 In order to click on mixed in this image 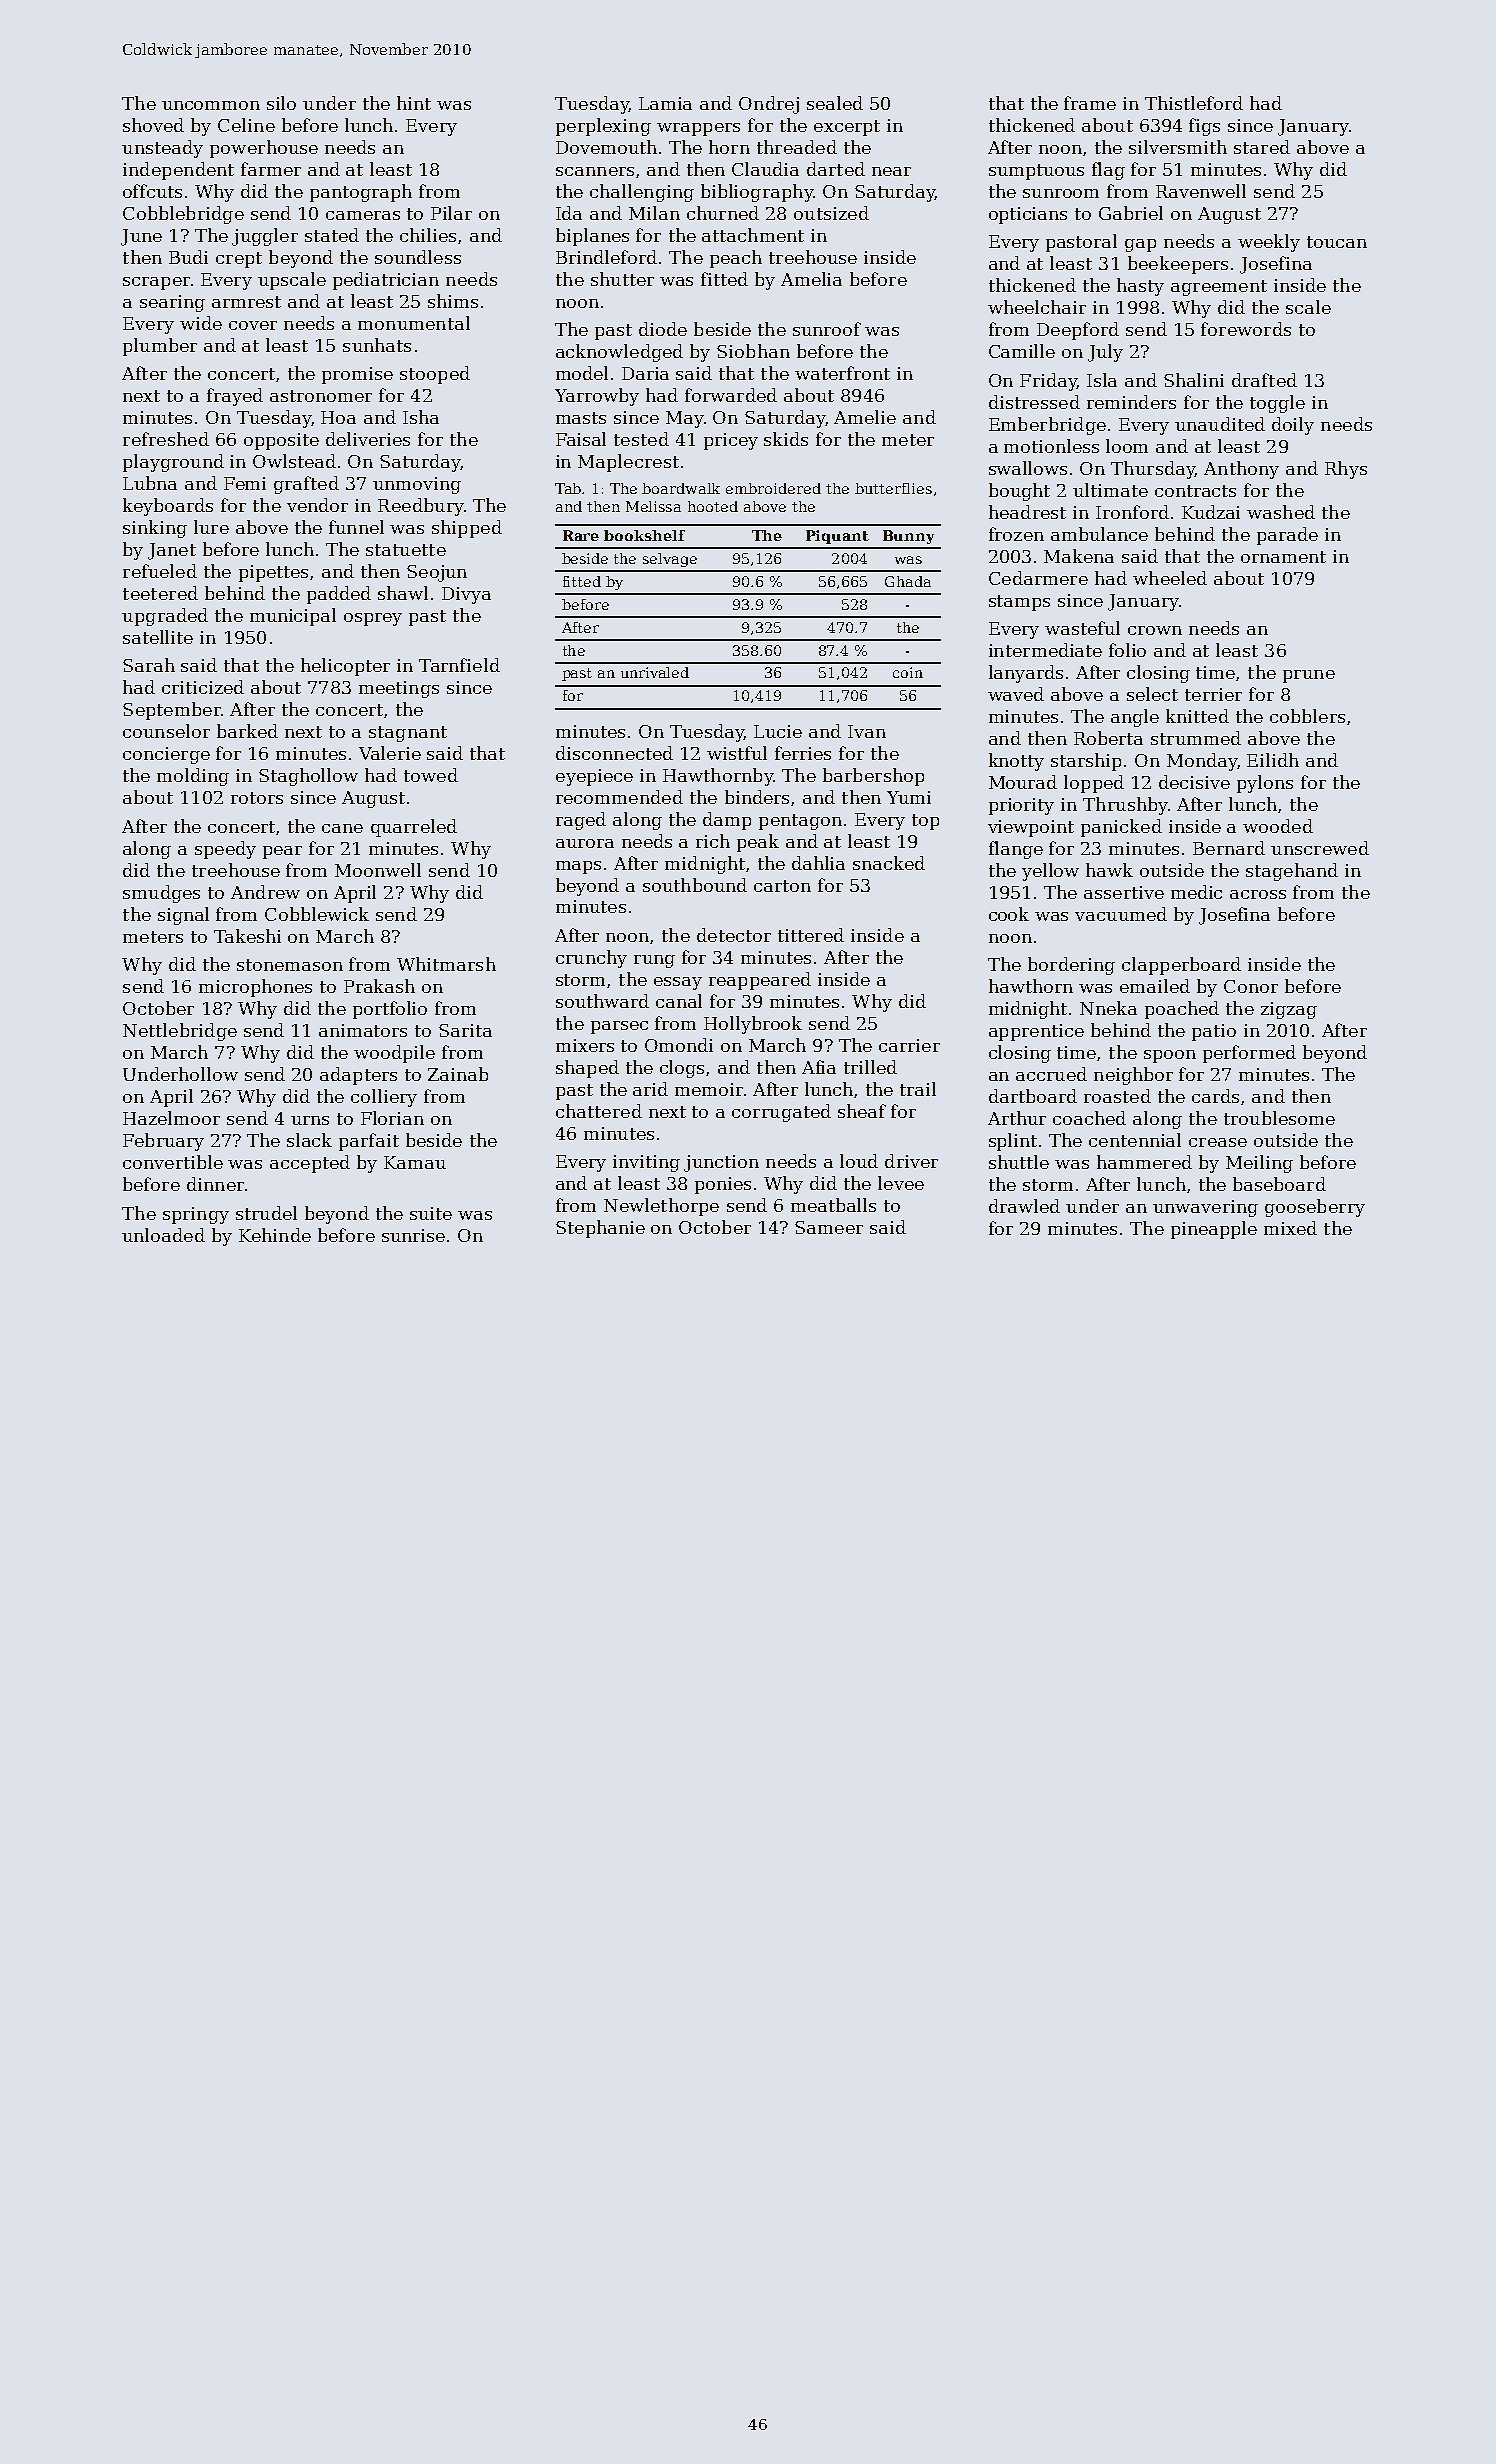, I will do `click(1290, 1228)`.
